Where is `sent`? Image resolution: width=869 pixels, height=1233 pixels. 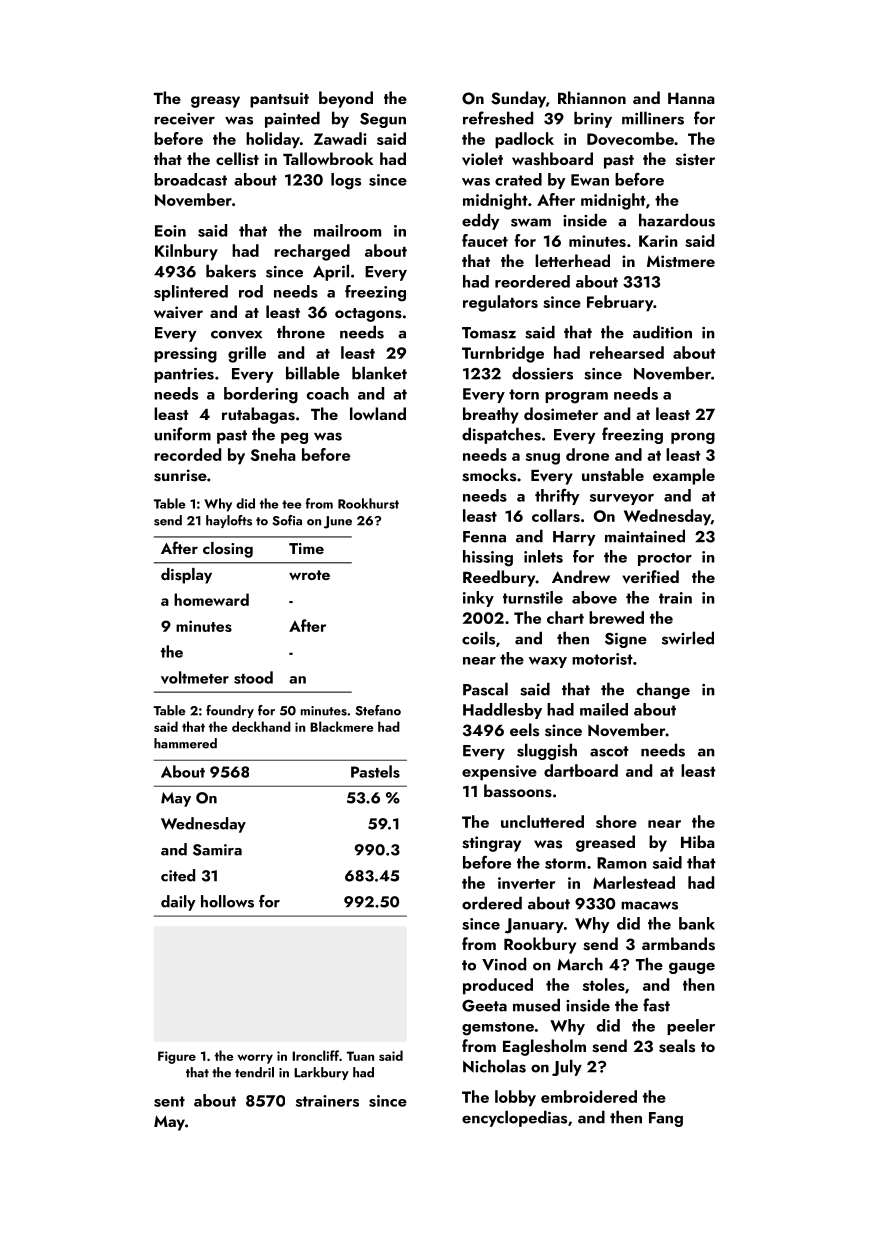
sent is located at coordinates (169, 1101).
